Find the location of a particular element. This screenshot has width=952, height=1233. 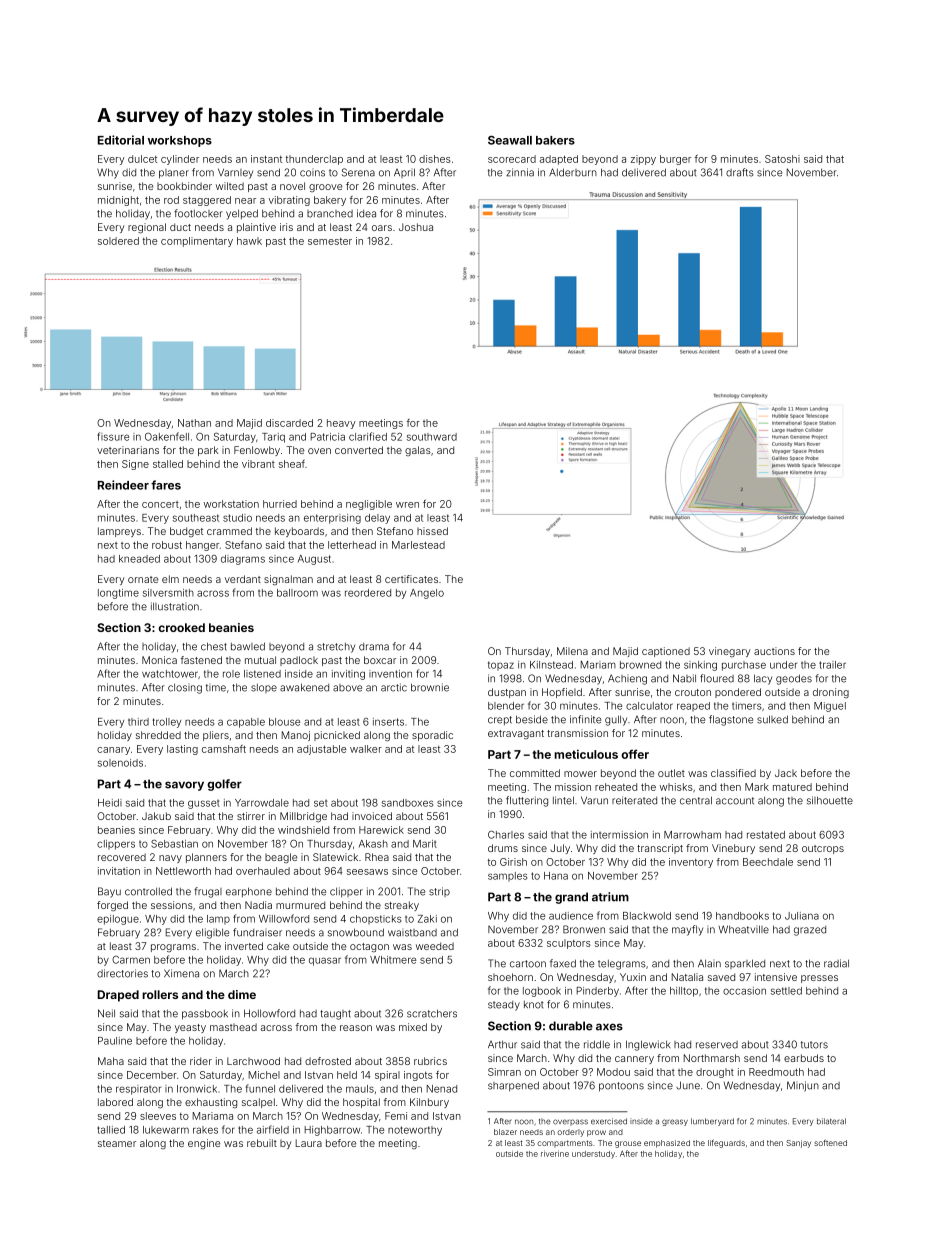

Satoshi is located at coordinates (782, 159).
